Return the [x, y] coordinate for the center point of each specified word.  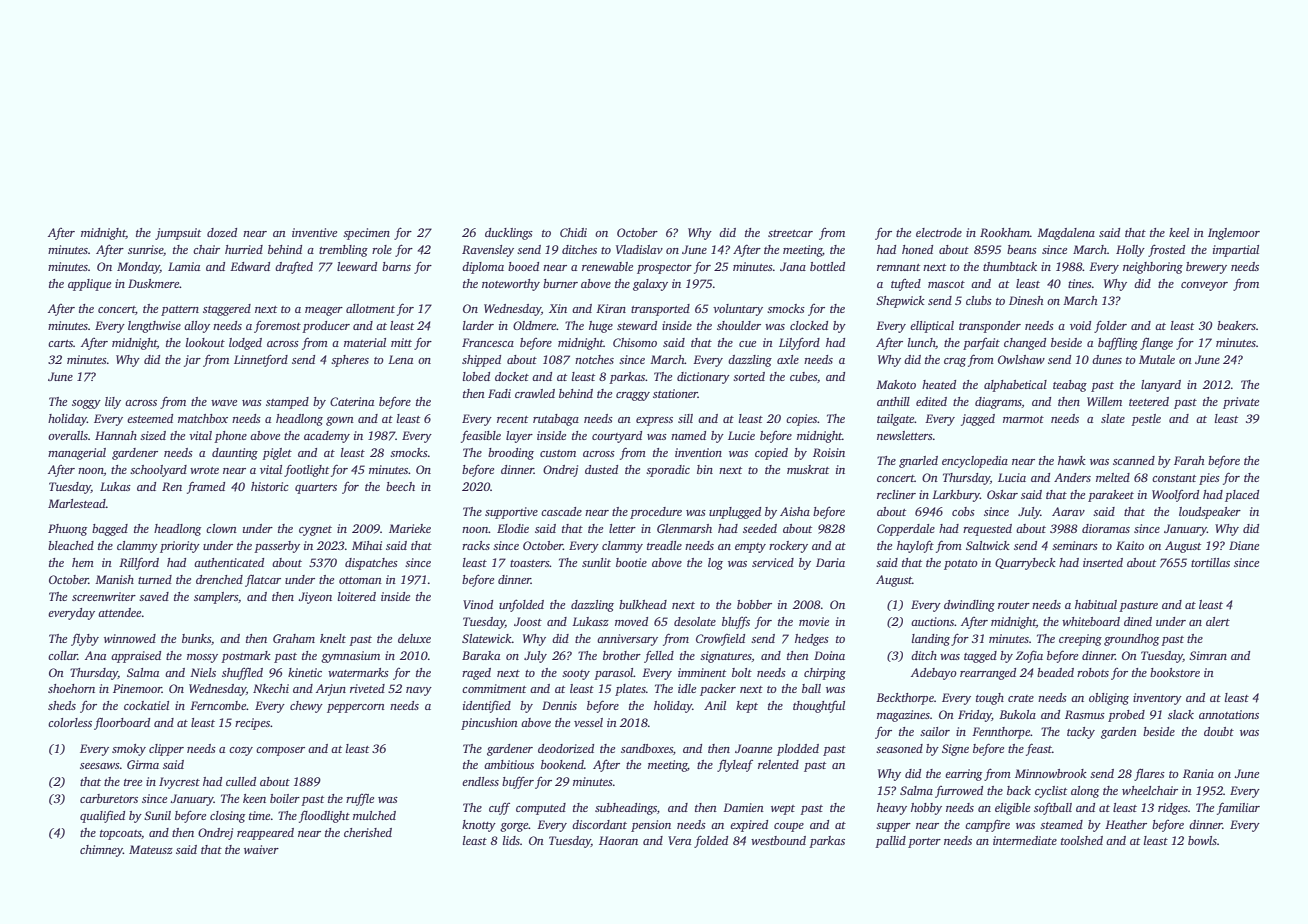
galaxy [650, 285]
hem [83, 562]
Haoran [618, 840]
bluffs [736, 623]
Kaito [1130, 545]
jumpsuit [178, 234]
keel [1179, 232]
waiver [261, 849]
